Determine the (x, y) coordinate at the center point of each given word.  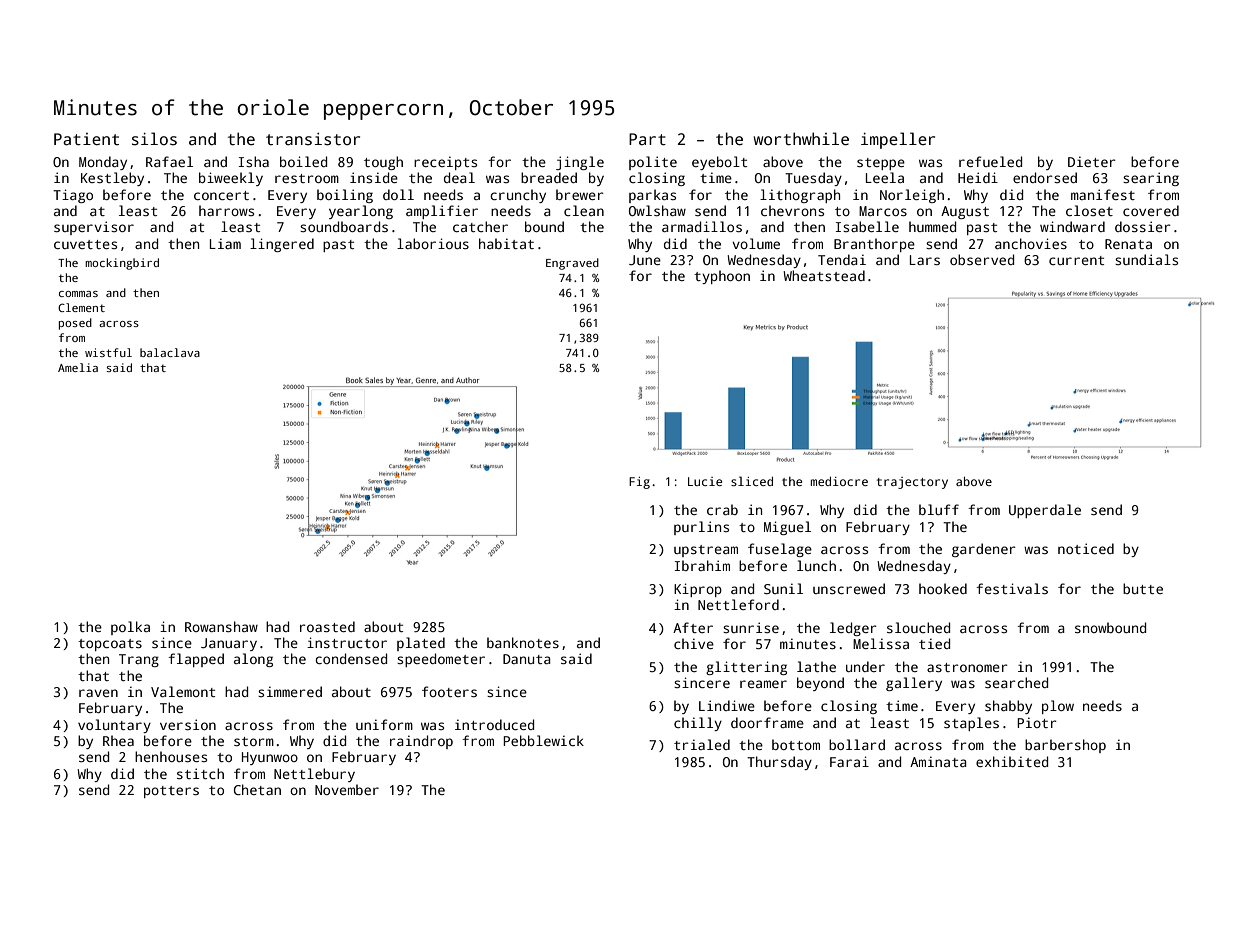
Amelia (78, 367)
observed (982, 259)
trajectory (912, 483)
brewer (580, 194)
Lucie (705, 481)
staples (971, 724)
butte (1143, 588)
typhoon (722, 277)
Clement (81, 307)
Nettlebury (314, 775)
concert (221, 195)
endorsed (1045, 177)
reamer (763, 684)
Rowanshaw (221, 626)
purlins (701, 528)
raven (98, 693)
